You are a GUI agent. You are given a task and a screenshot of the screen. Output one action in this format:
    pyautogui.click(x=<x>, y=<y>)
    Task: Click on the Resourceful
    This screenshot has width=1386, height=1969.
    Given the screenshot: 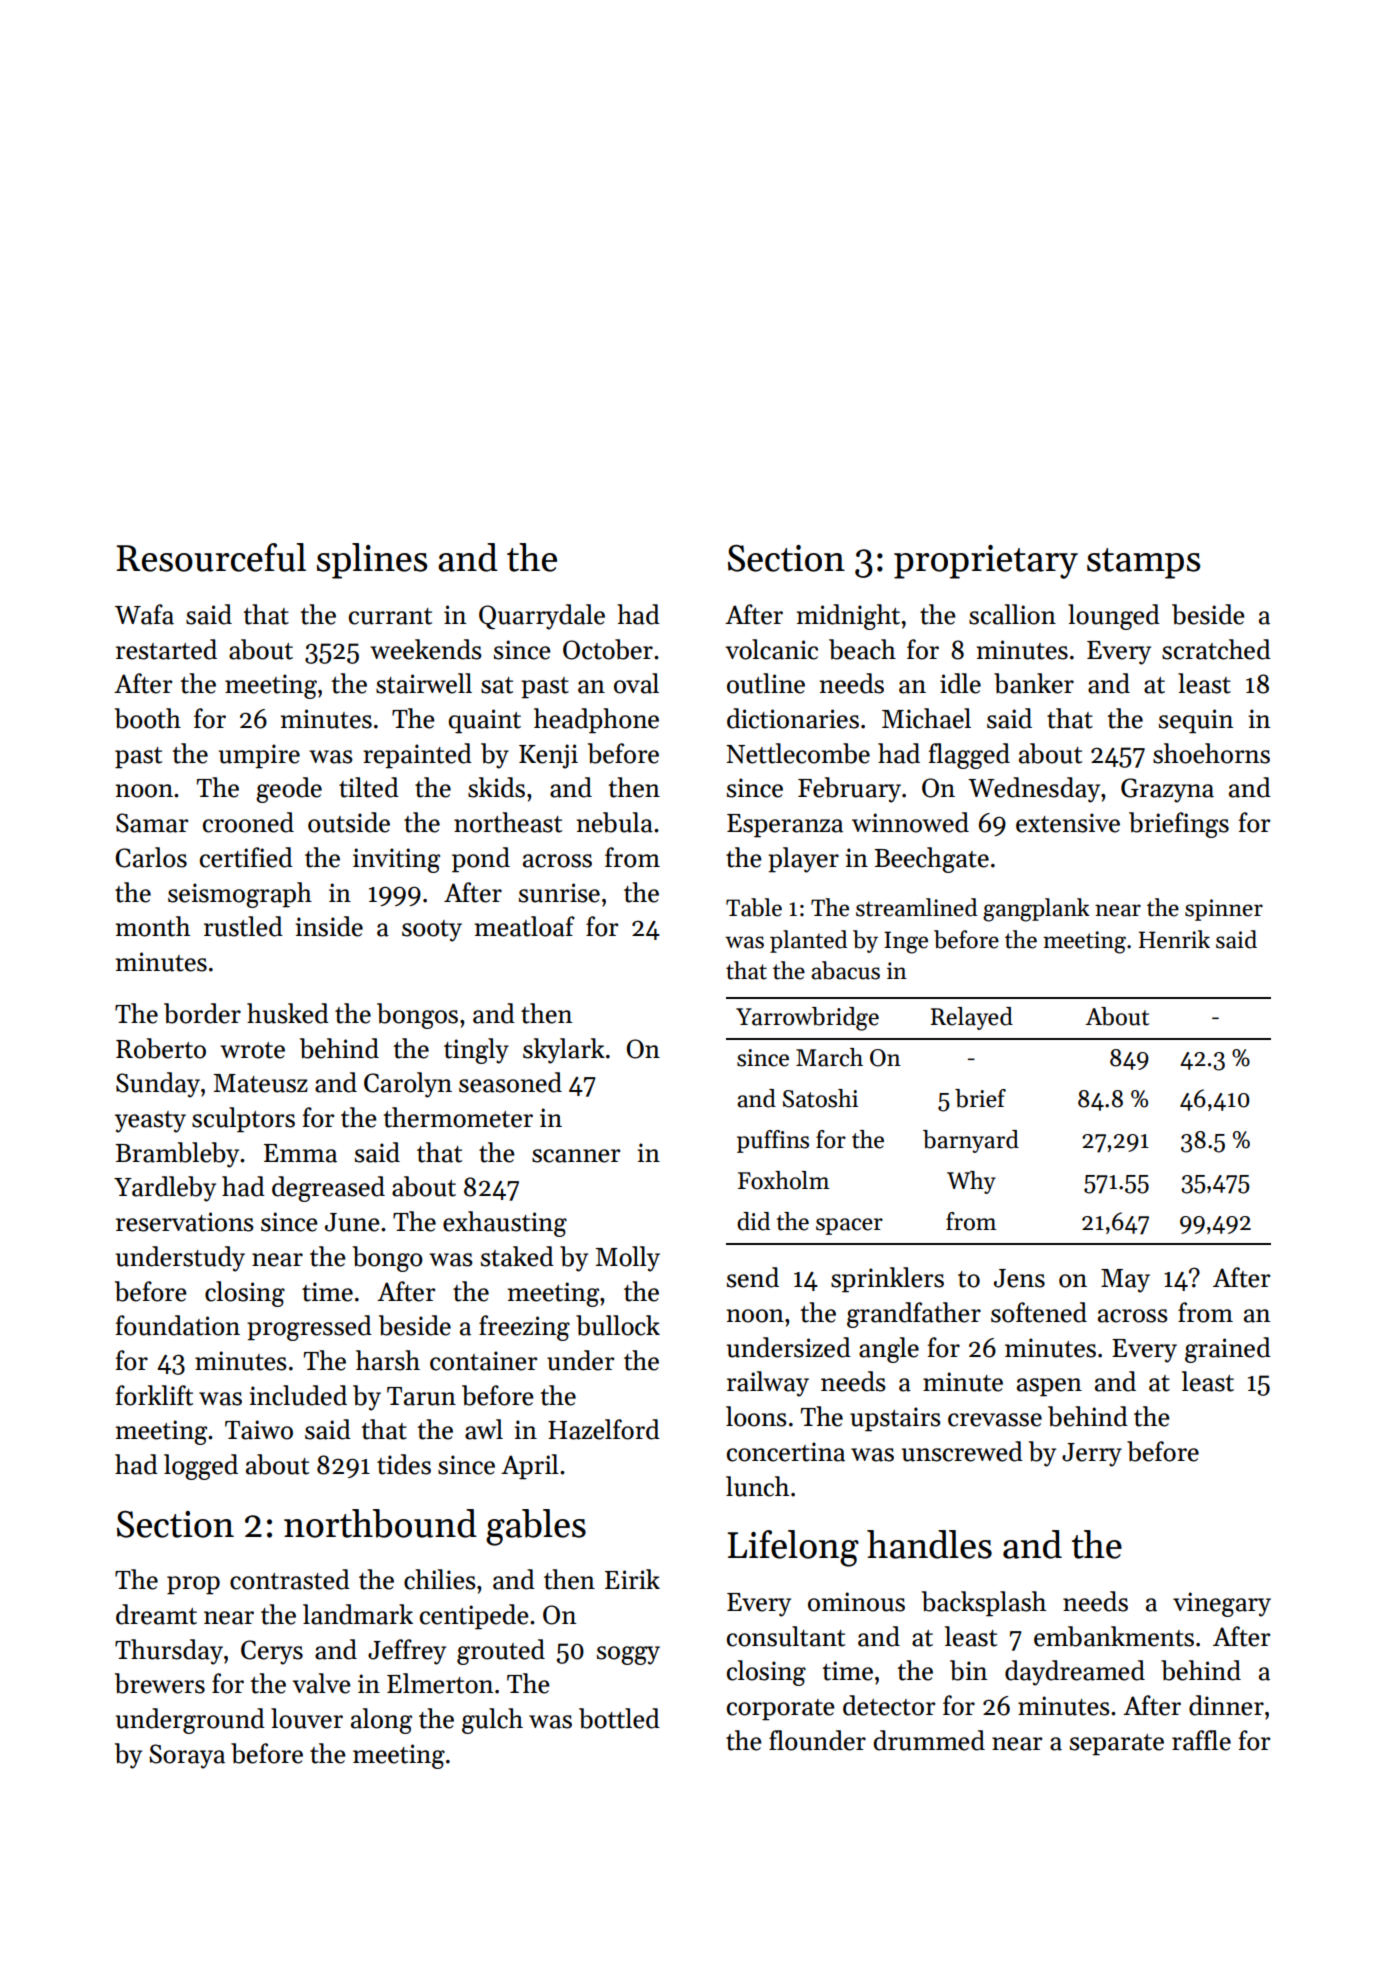 What is the action you would take?
    pyautogui.click(x=211, y=557)
